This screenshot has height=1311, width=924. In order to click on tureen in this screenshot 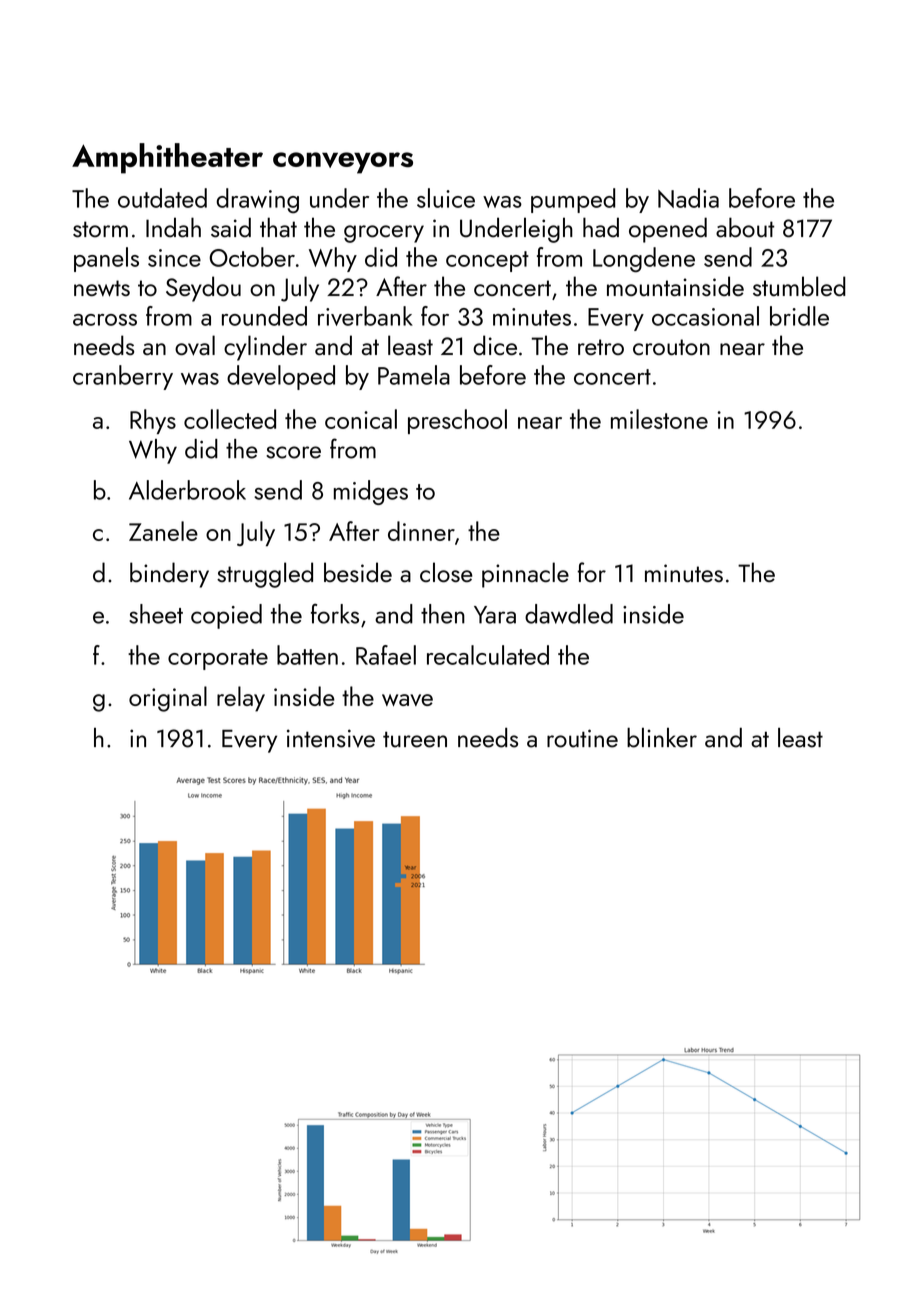, I will do `click(415, 739)`.
